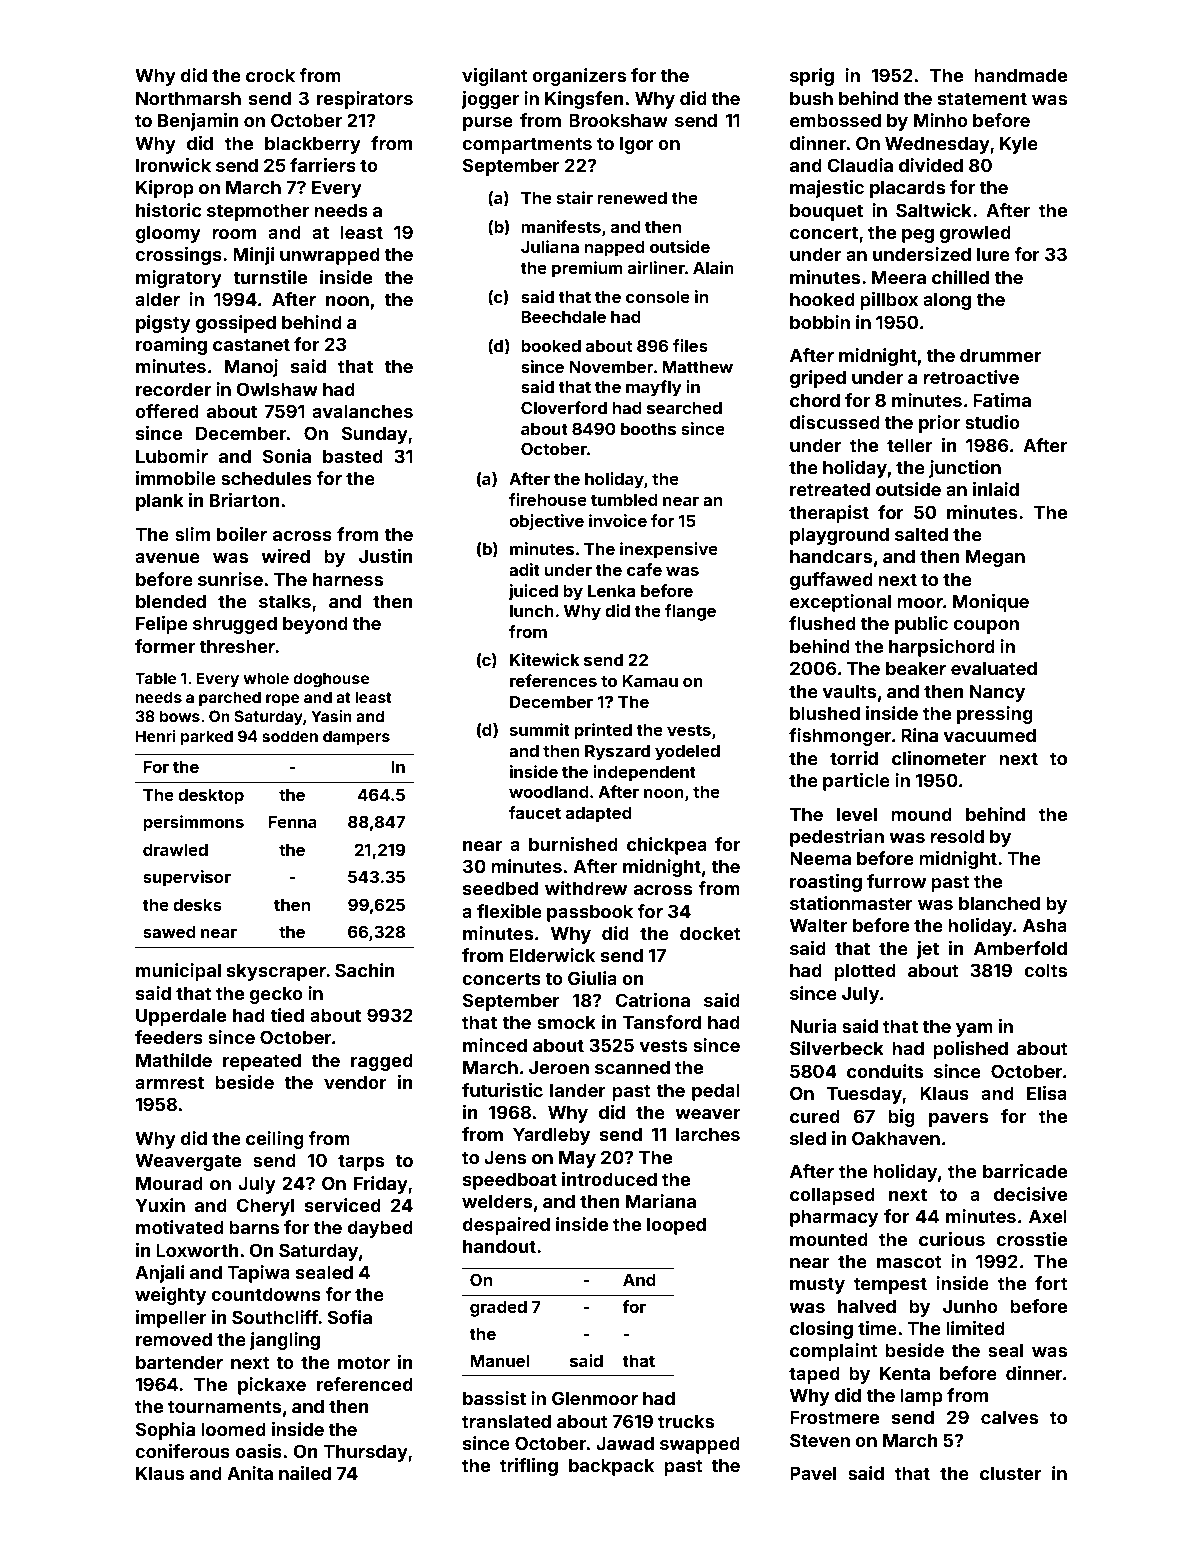 The height and width of the document is (1557, 1203). I want to click on pigsty, so click(163, 324).
